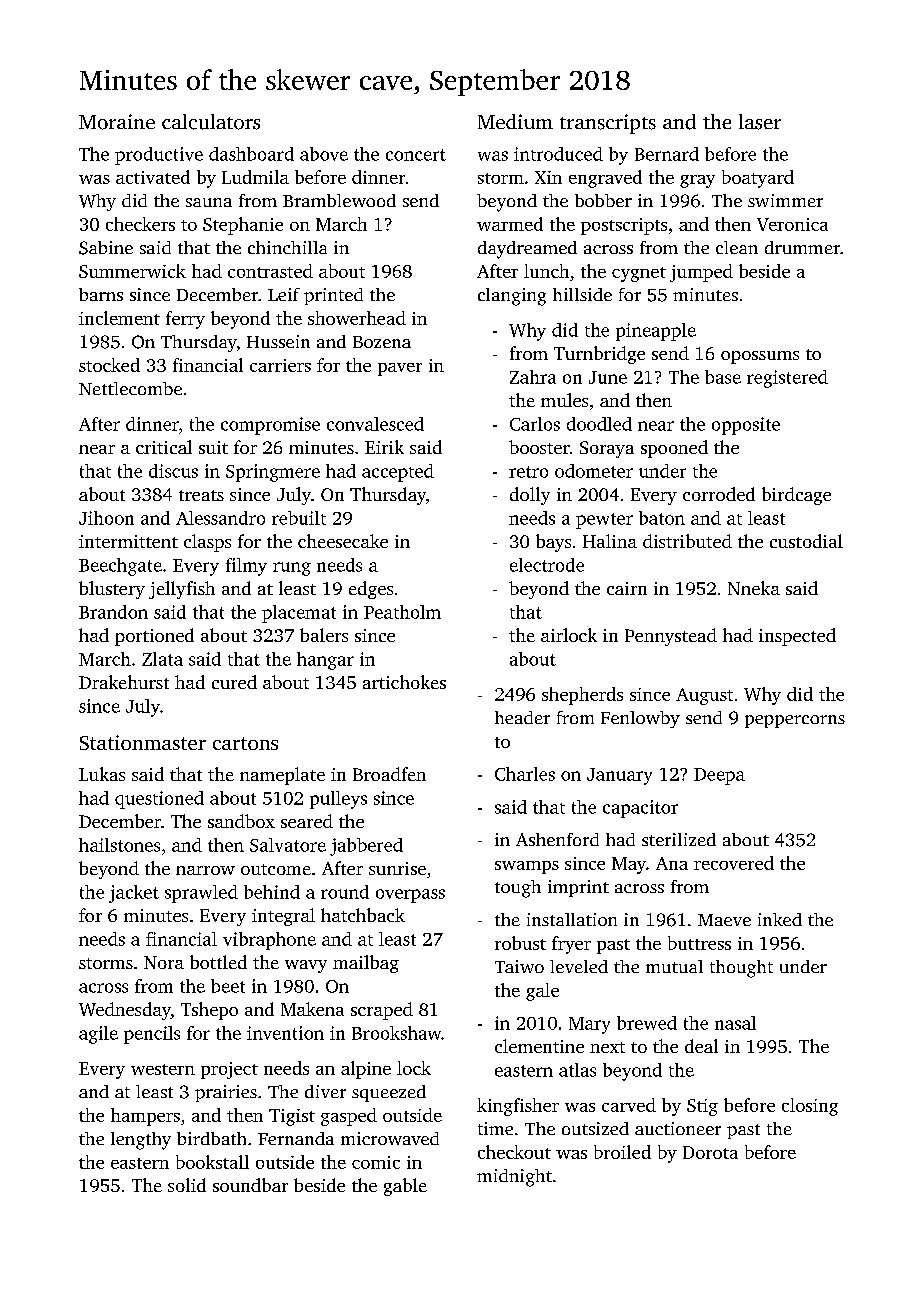  Describe the element at coordinates (400, 369) in the document. I see `paver` at that location.
